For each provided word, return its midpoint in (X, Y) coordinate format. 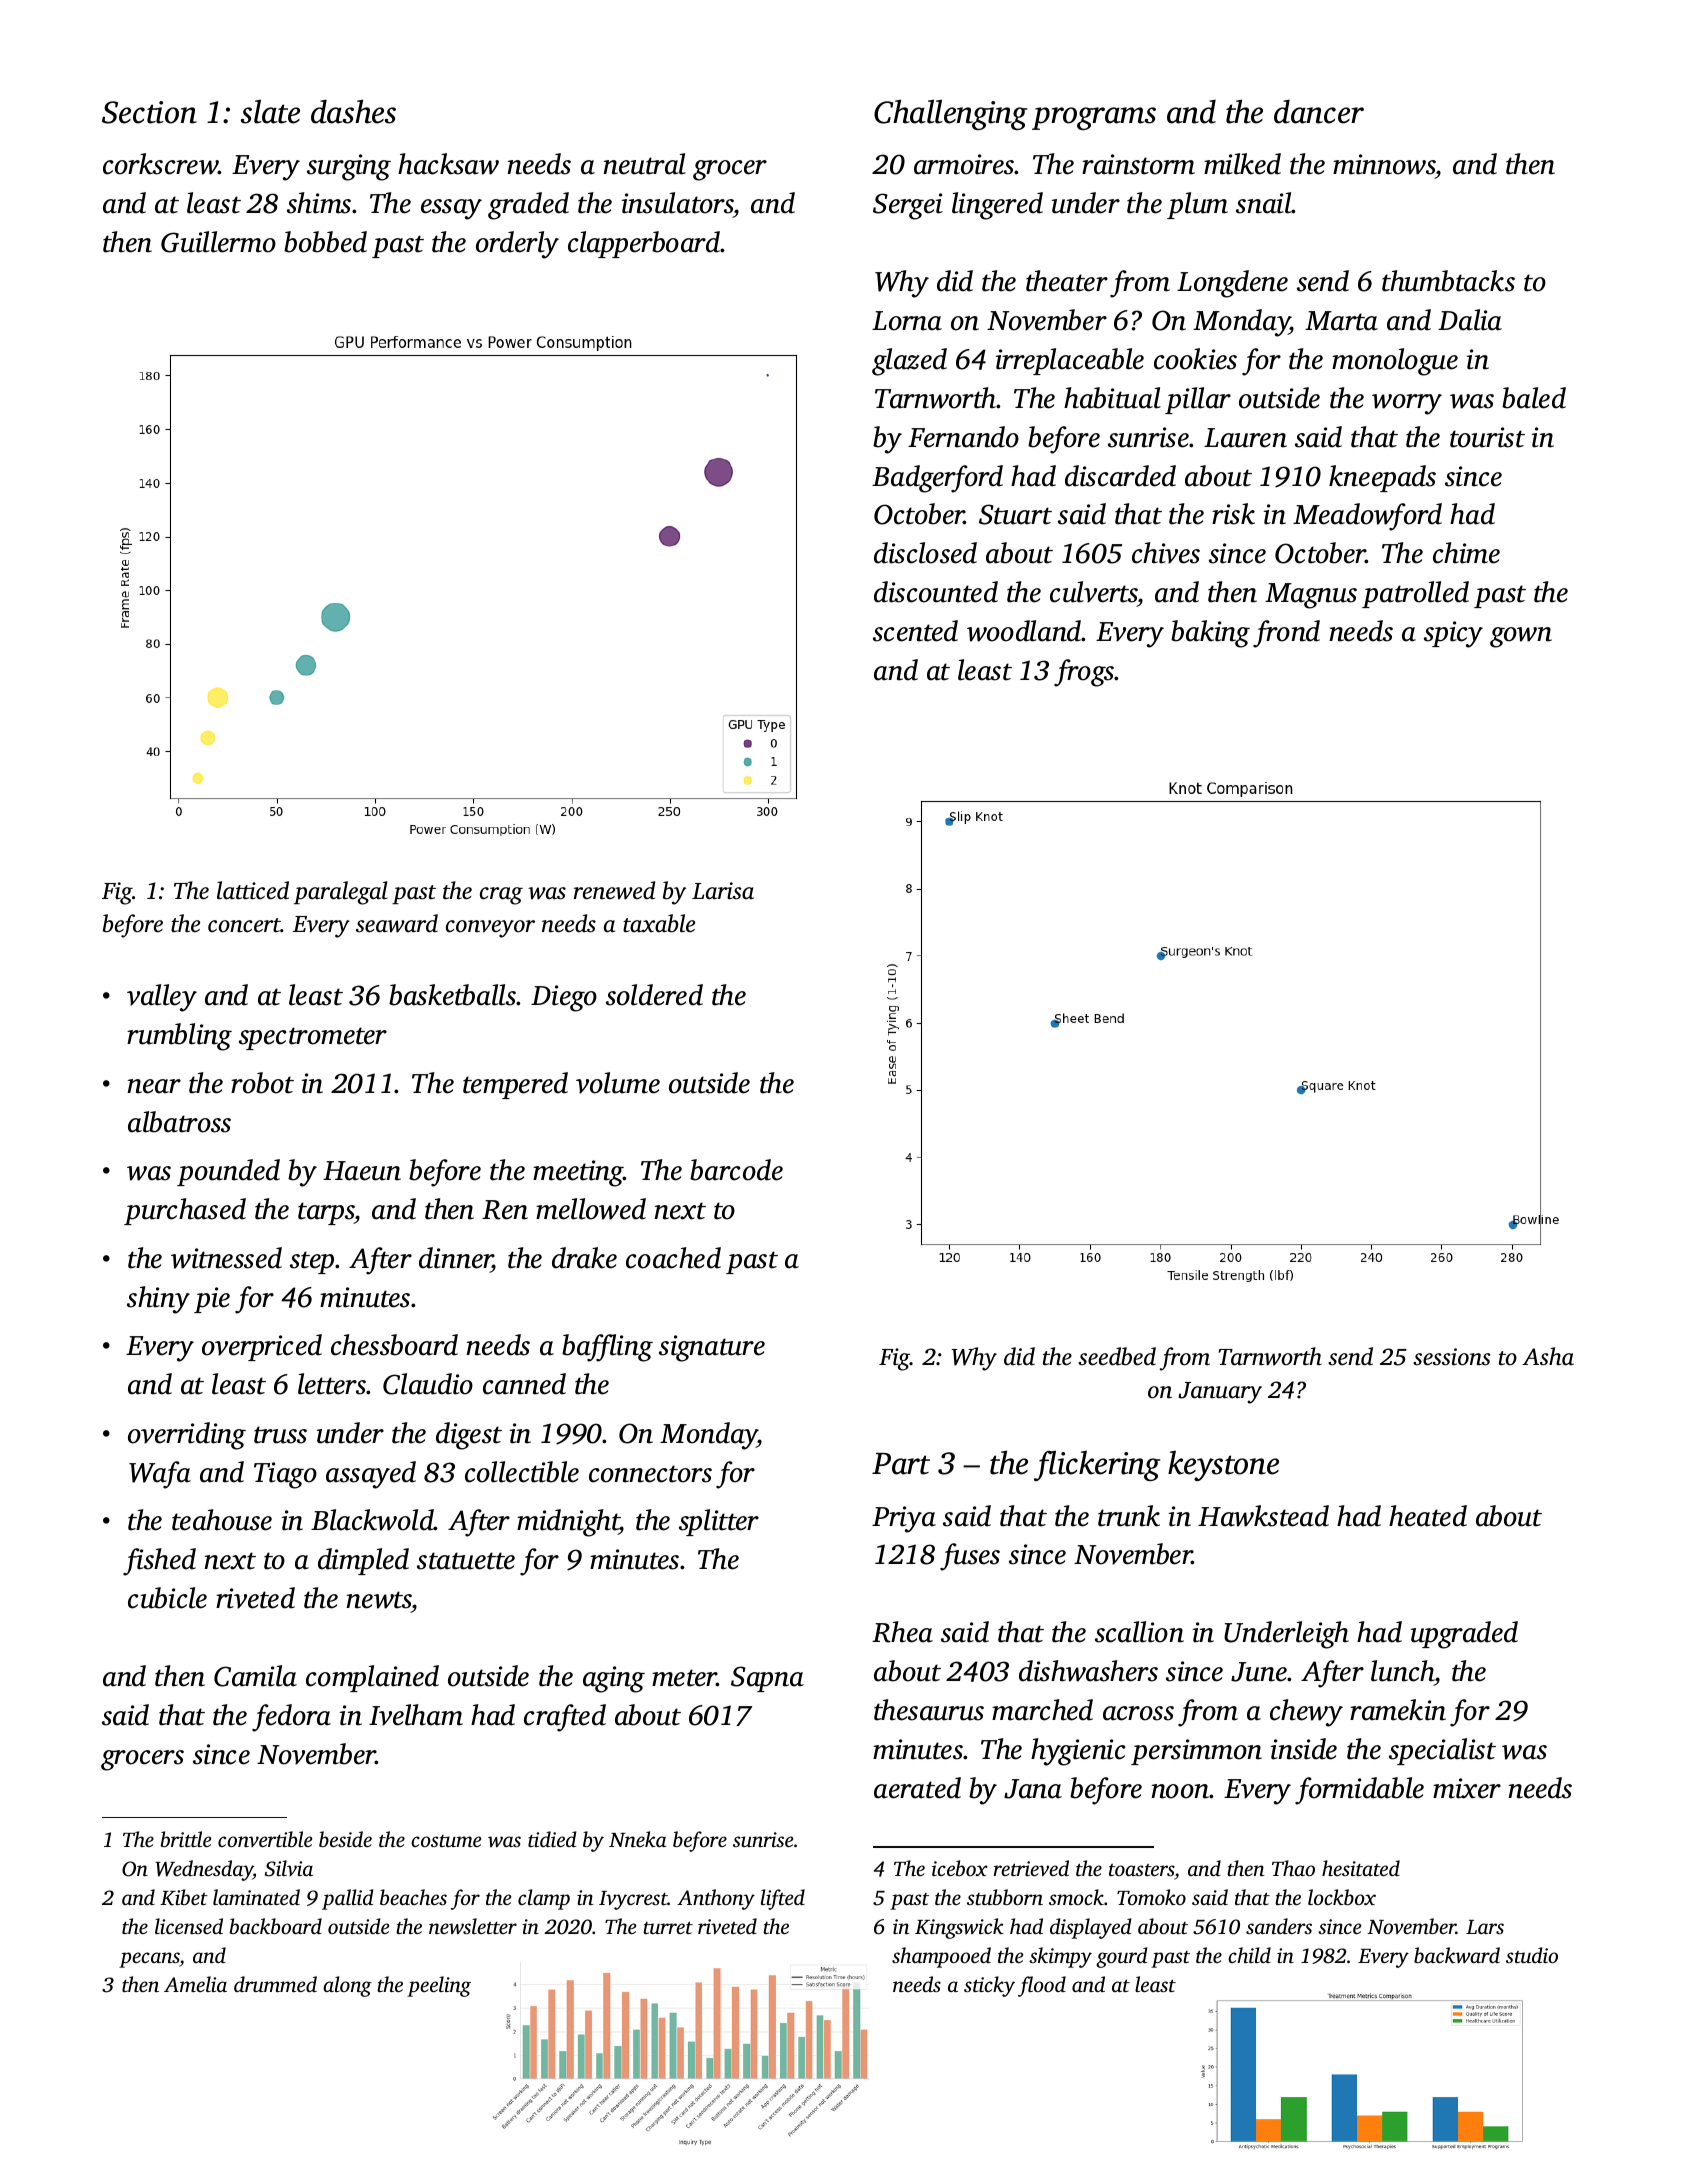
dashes (353, 111)
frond (1286, 634)
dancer (1319, 112)
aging (614, 1679)
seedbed (1117, 1356)
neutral (644, 164)
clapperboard (644, 244)
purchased (185, 1211)
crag (501, 896)
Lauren (1245, 438)
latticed (253, 890)
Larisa (723, 891)
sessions (1452, 1357)
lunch (1402, 1671)
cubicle (167, 1598)
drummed (275, 1984)
